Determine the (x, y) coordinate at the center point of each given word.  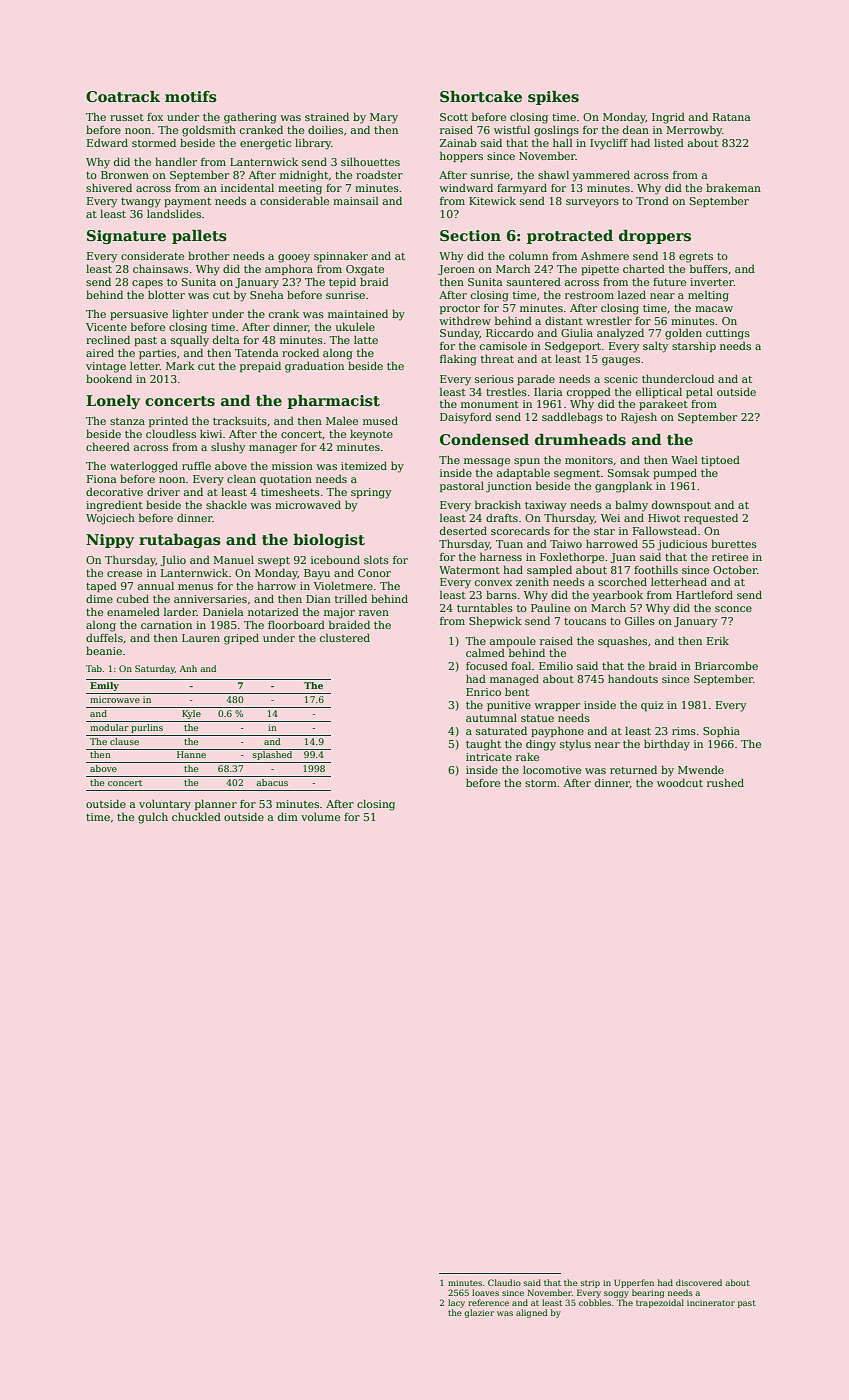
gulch (153, 818)
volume (320, 817)
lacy (456, 1303)
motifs (191, 97)
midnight (304, 176)
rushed (725, 782)
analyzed (620, 334)
